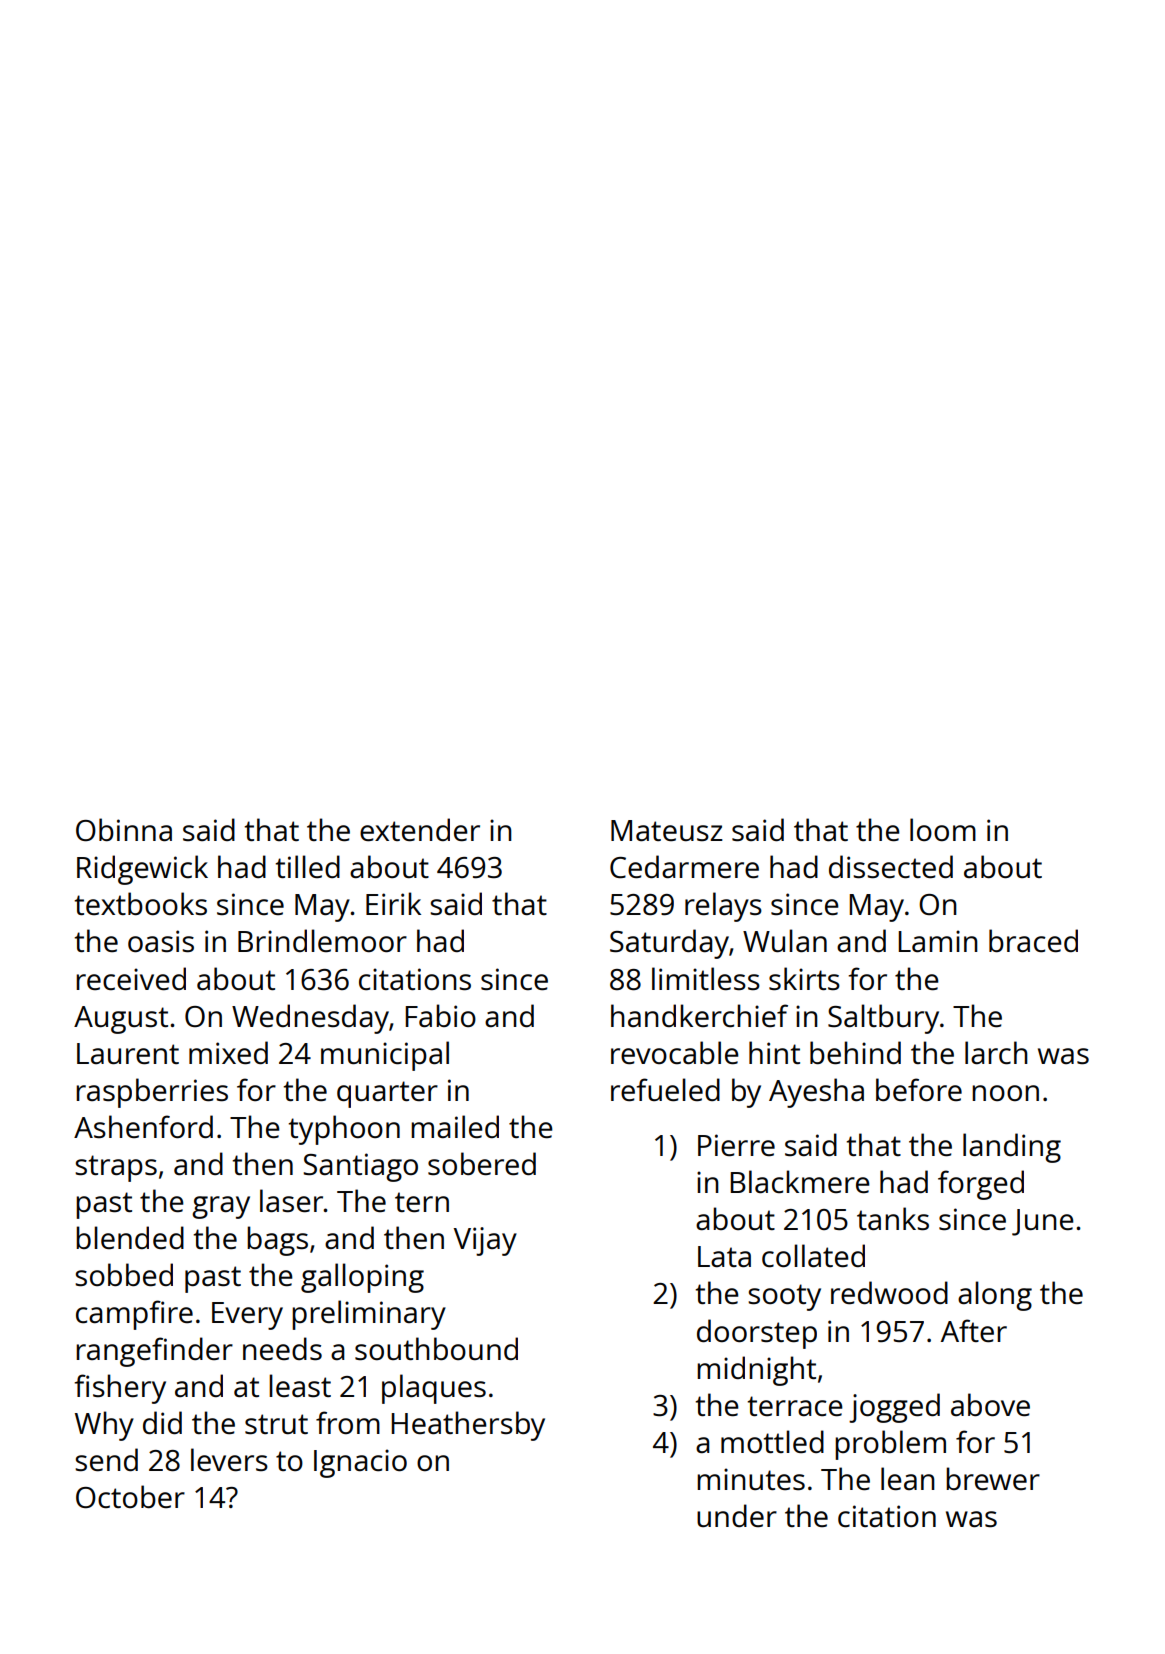  What do you see at coordinates (141, 904) in the screenshot?
I see `textbooks` at bounding box center [141, 904].
